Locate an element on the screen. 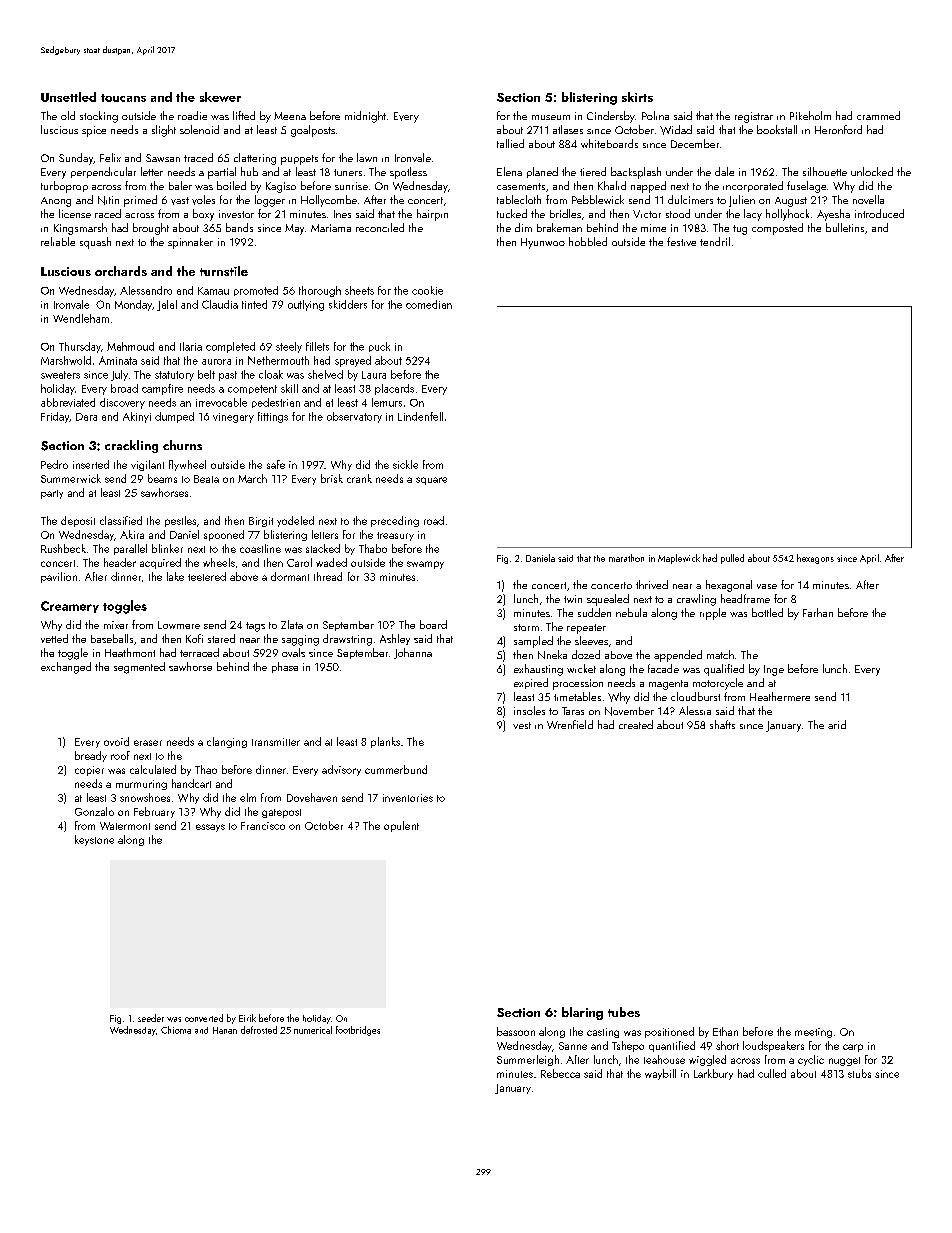 The image size is (952, 1233). baseballs is located at coordinates (112, 638).
